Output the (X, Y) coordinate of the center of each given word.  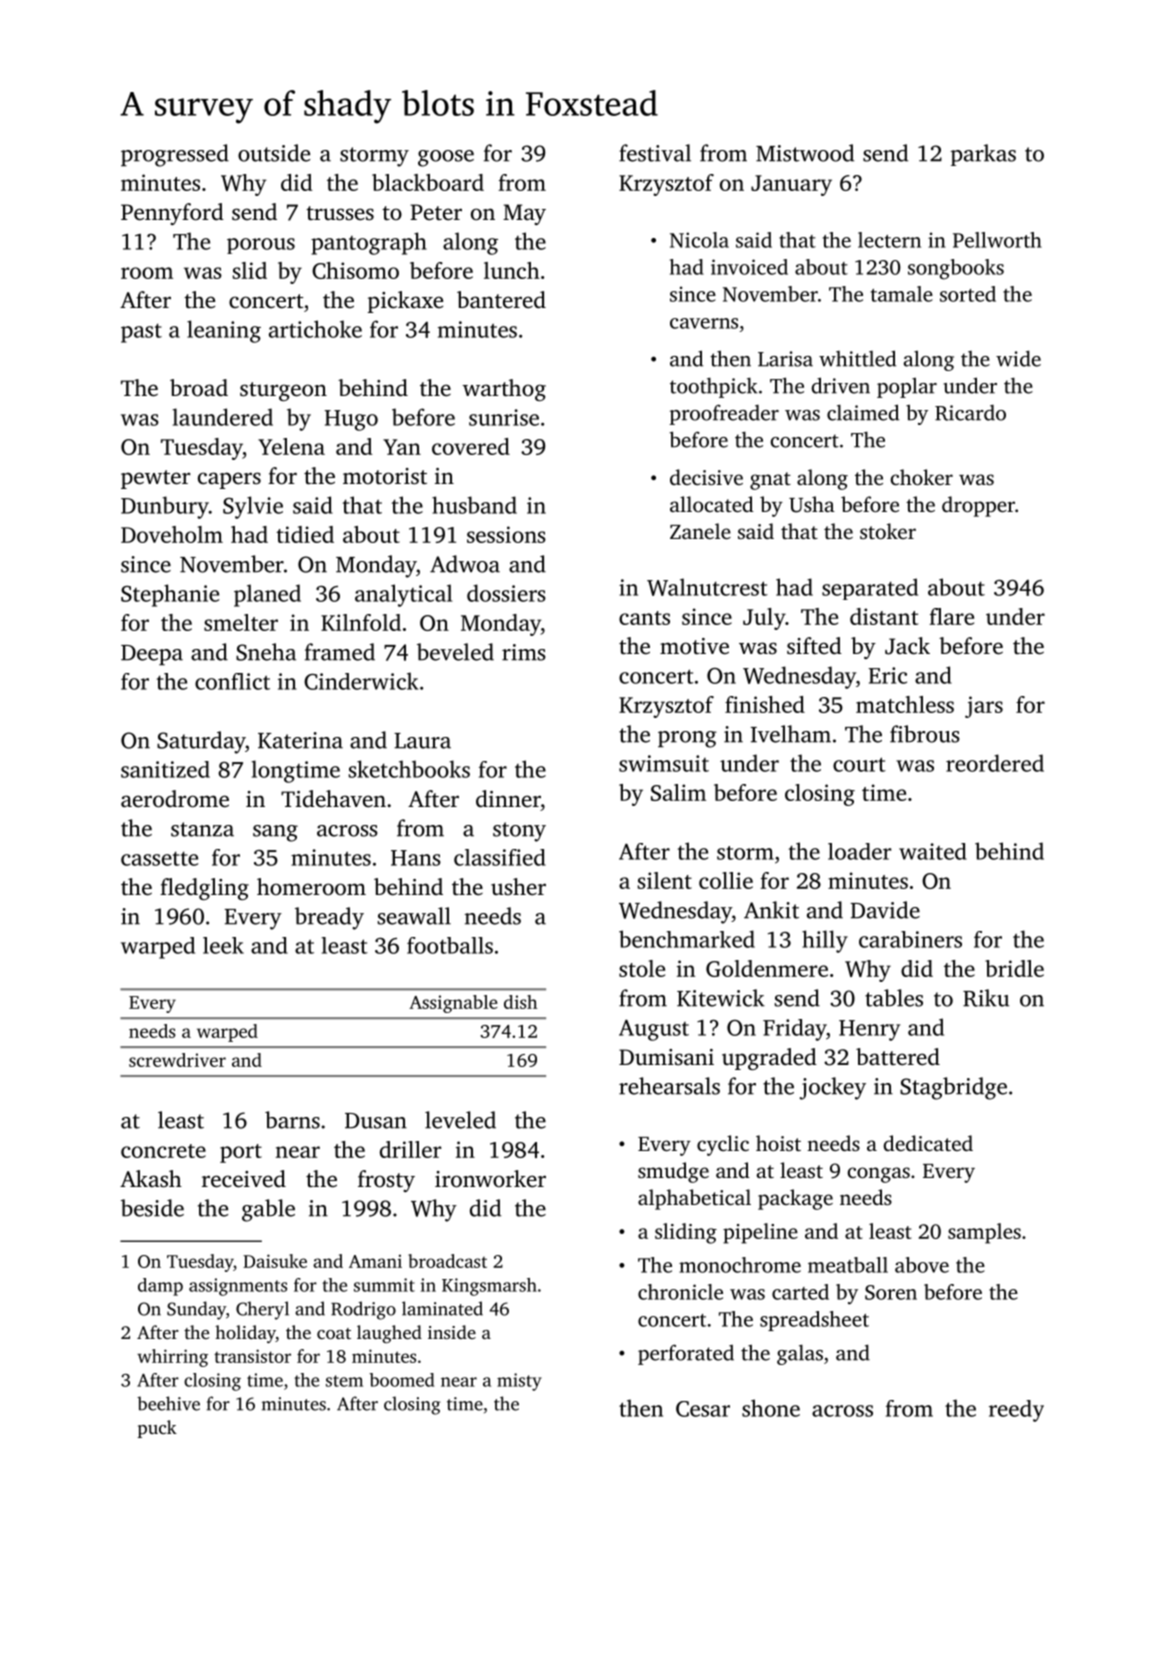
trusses (340, 213)
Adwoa (465, 564)
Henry (869, 1030)
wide (1018, 358)
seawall (414, 916)
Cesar (703, 1409)
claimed (863, 412)
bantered (501, 300)
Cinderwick (361, 681)
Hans (416, 858)
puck (157, 1429)
